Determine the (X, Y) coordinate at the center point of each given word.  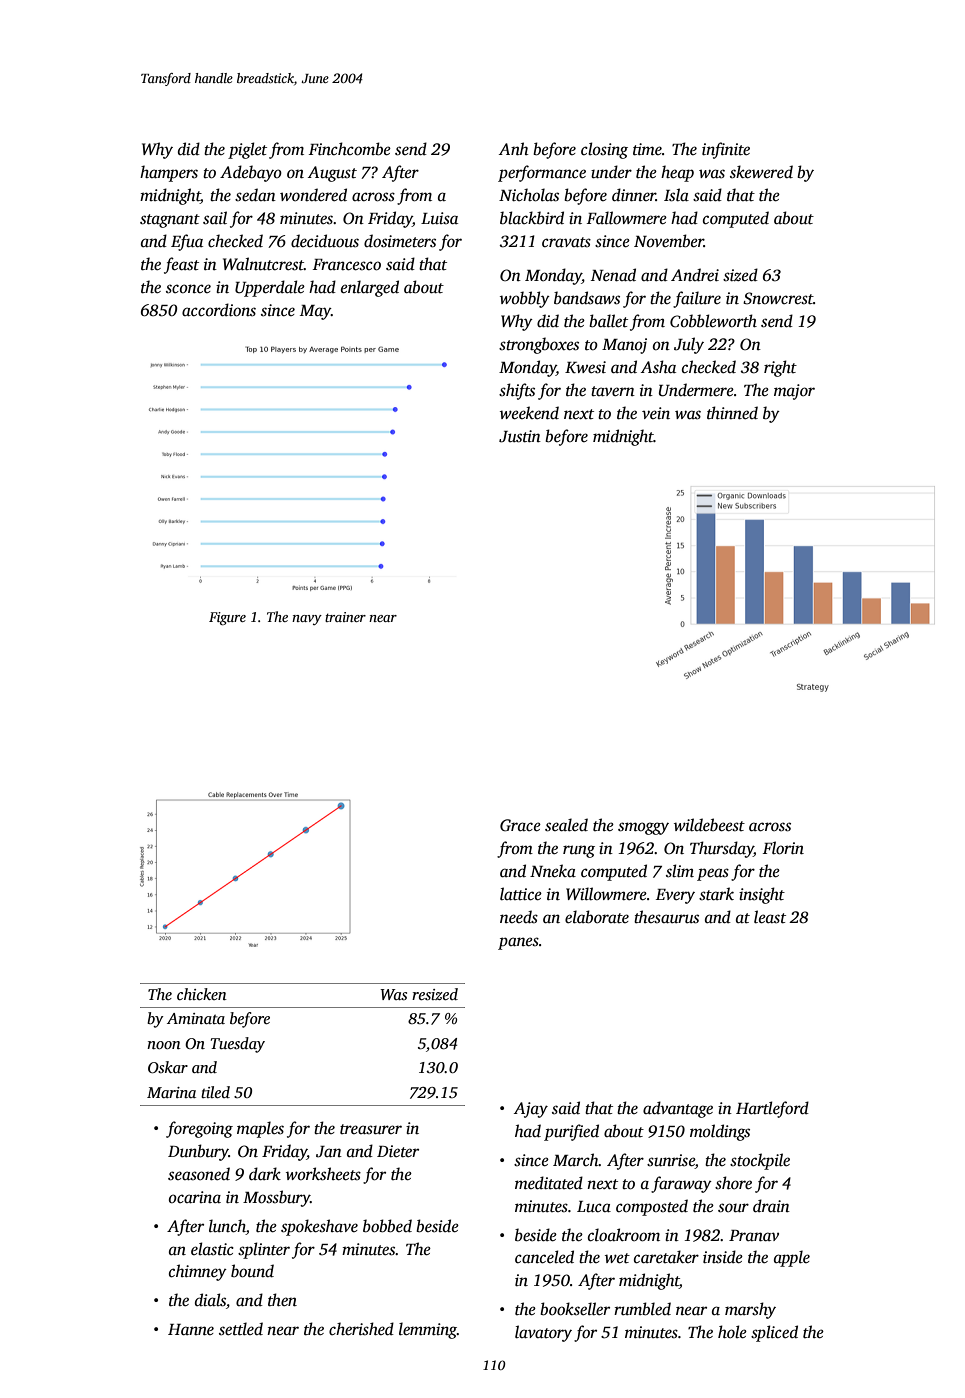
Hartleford (772, 1109)
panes (518, 943)
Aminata (196, 1018)
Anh (513, 149)
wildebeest (709, 825)
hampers (169, 173)
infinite (726, 150)
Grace (520, 825)
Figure (227, 618)
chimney (198, 1272)
